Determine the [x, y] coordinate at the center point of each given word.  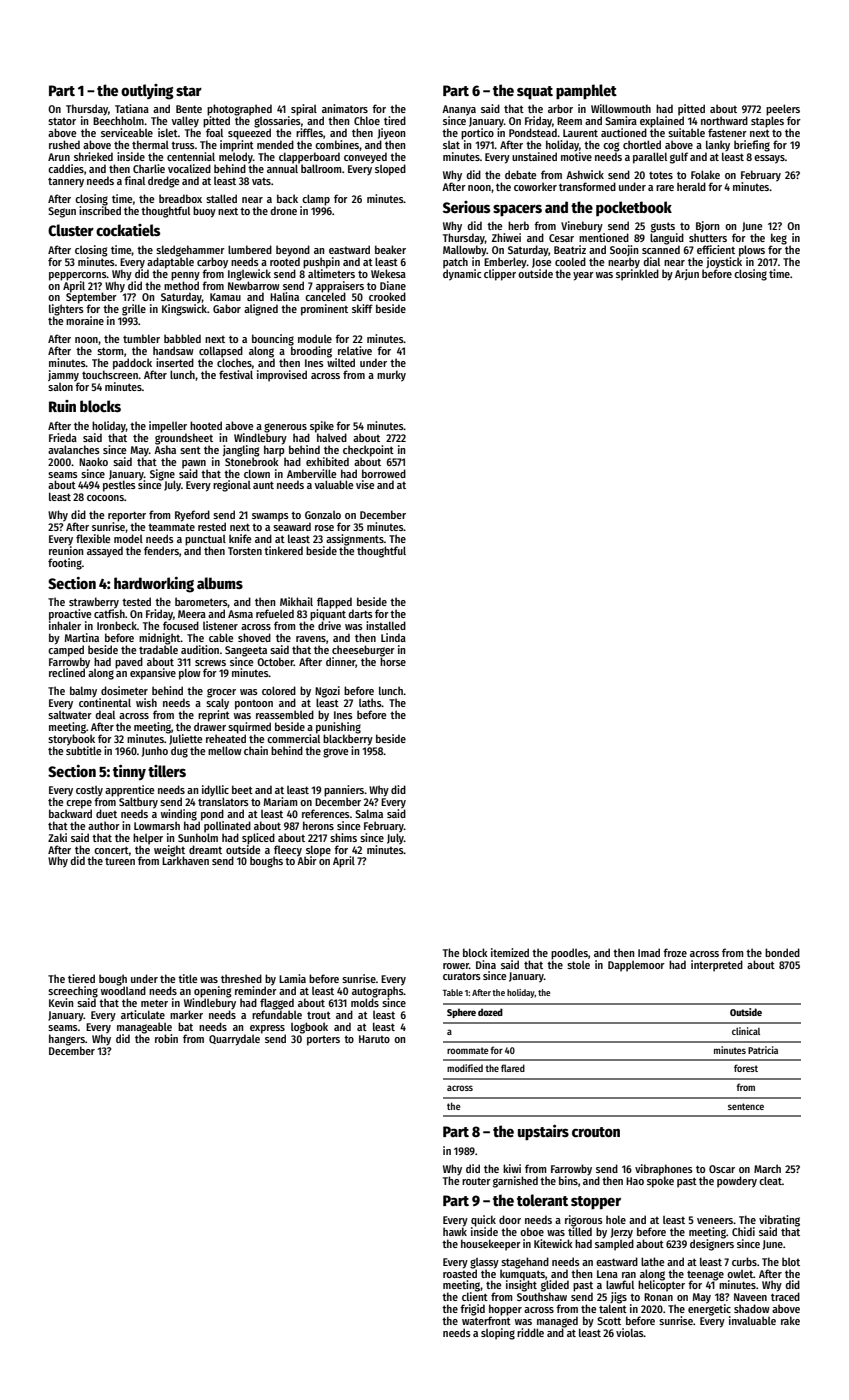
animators [345, 108]
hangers [67, 1040]
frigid [472, 1310]
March [767, 1168]
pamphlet [586, 92]
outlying [147, 92]
